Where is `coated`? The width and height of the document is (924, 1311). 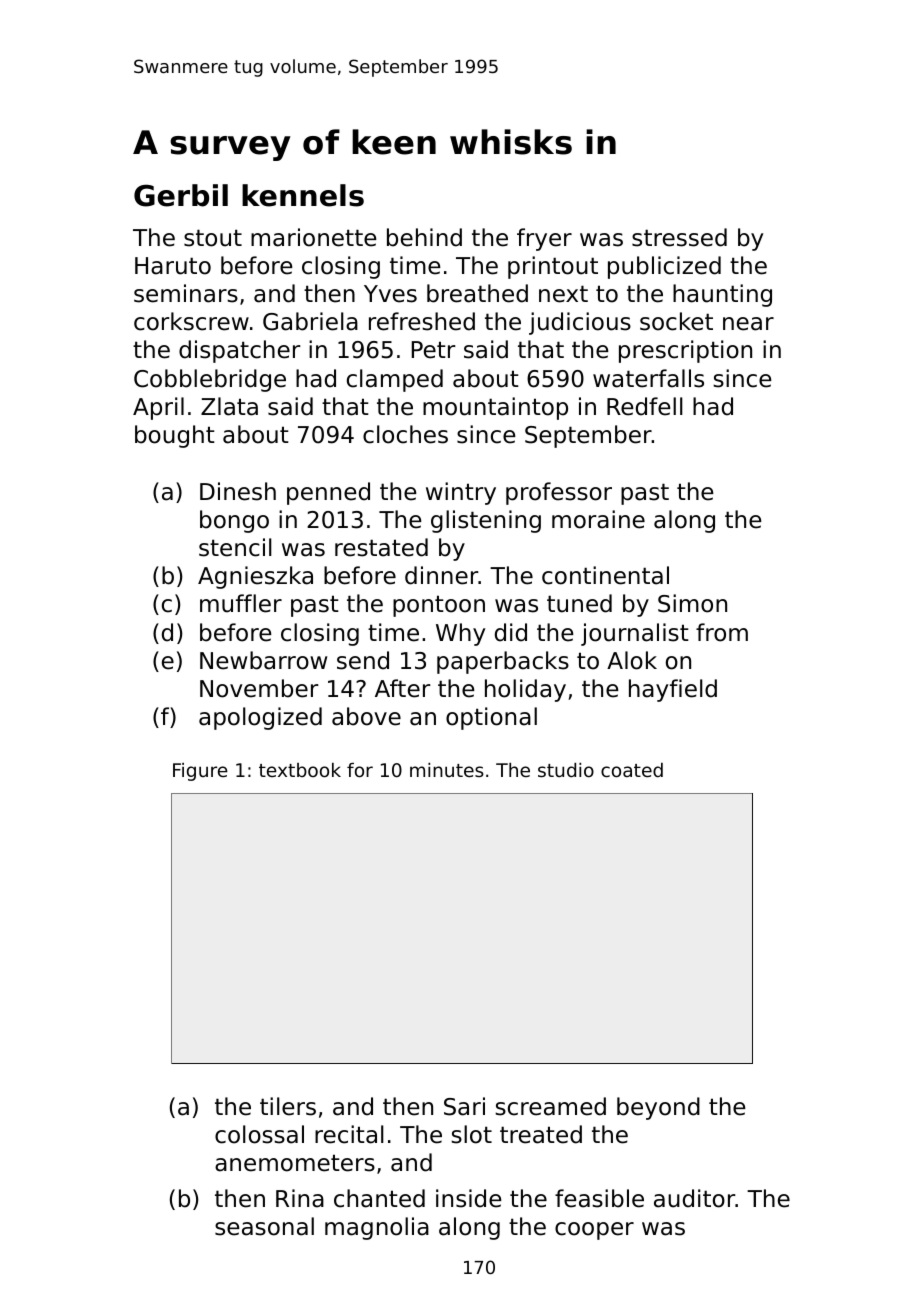 coated is located at coordinates (632, 770).
